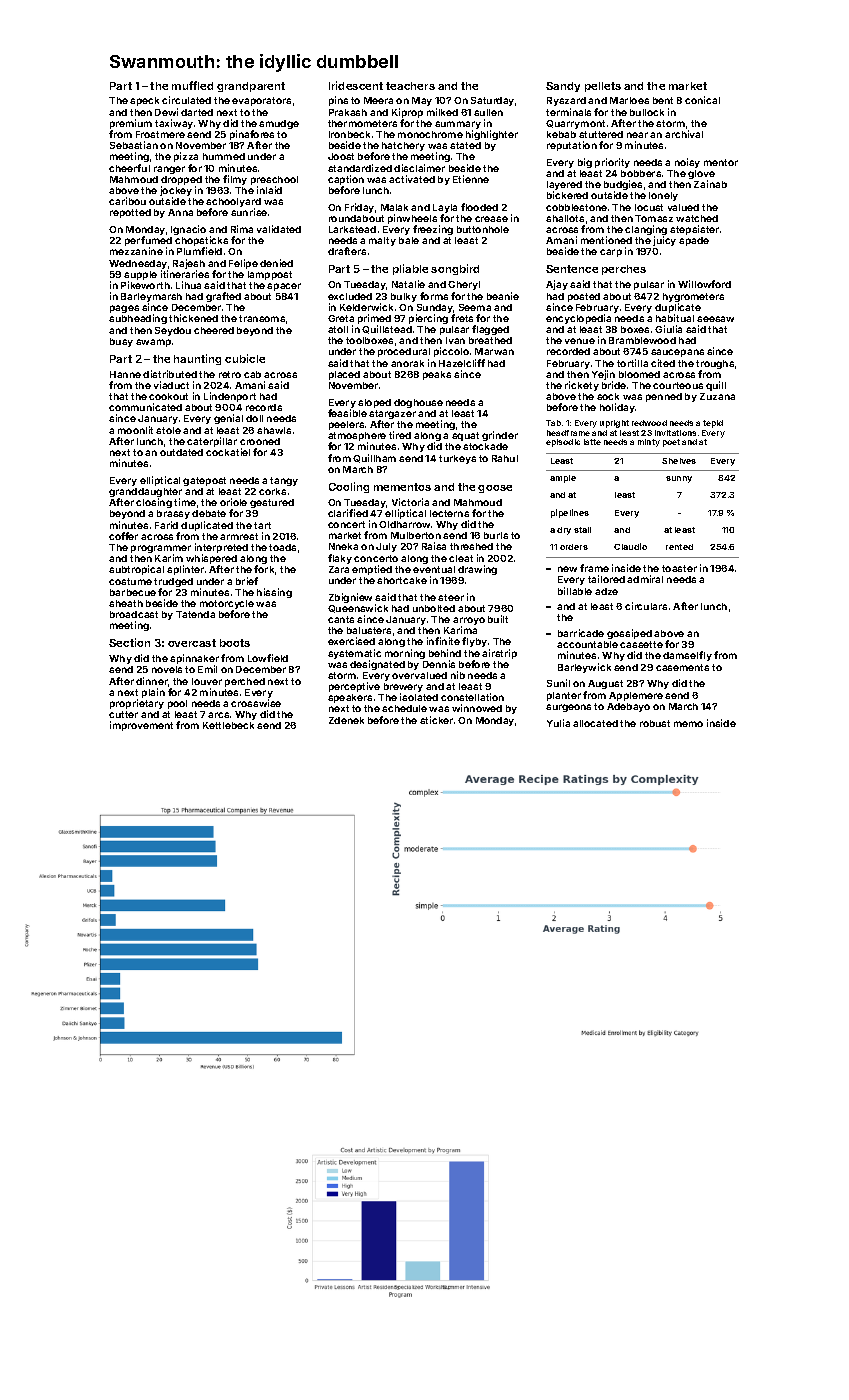 The width and height of the image is (849, 1400). Describe the element at coordinates (564, 531) in the image. I see `dry` at that location.
